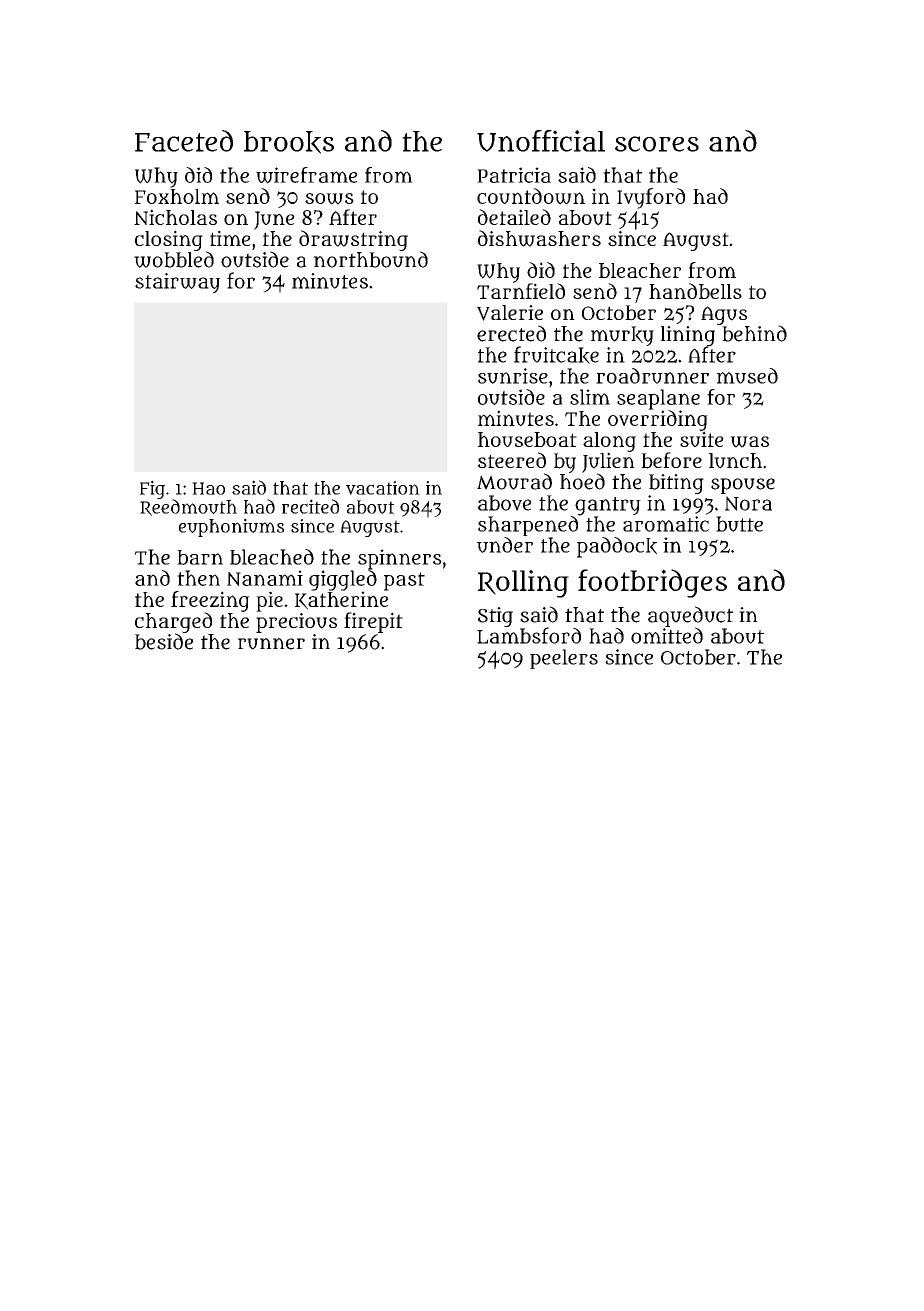 Image resolution: width=924 pixels, height=1311 pixels. Describe the element at coordinates (505, 545) in the image. I see `under` at that location.
